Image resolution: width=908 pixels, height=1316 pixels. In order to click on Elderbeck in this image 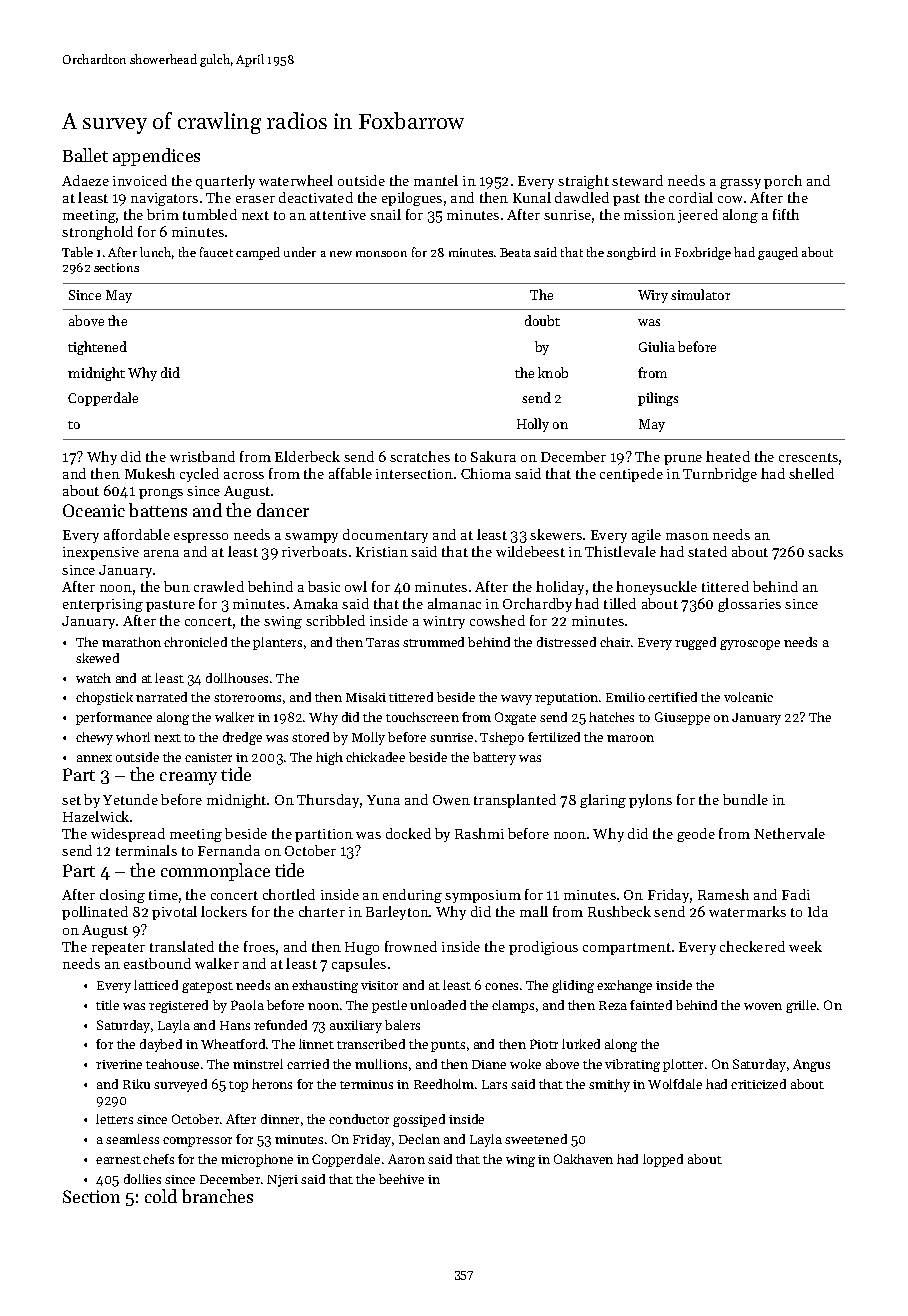, I will do `click(307, 456)`.
